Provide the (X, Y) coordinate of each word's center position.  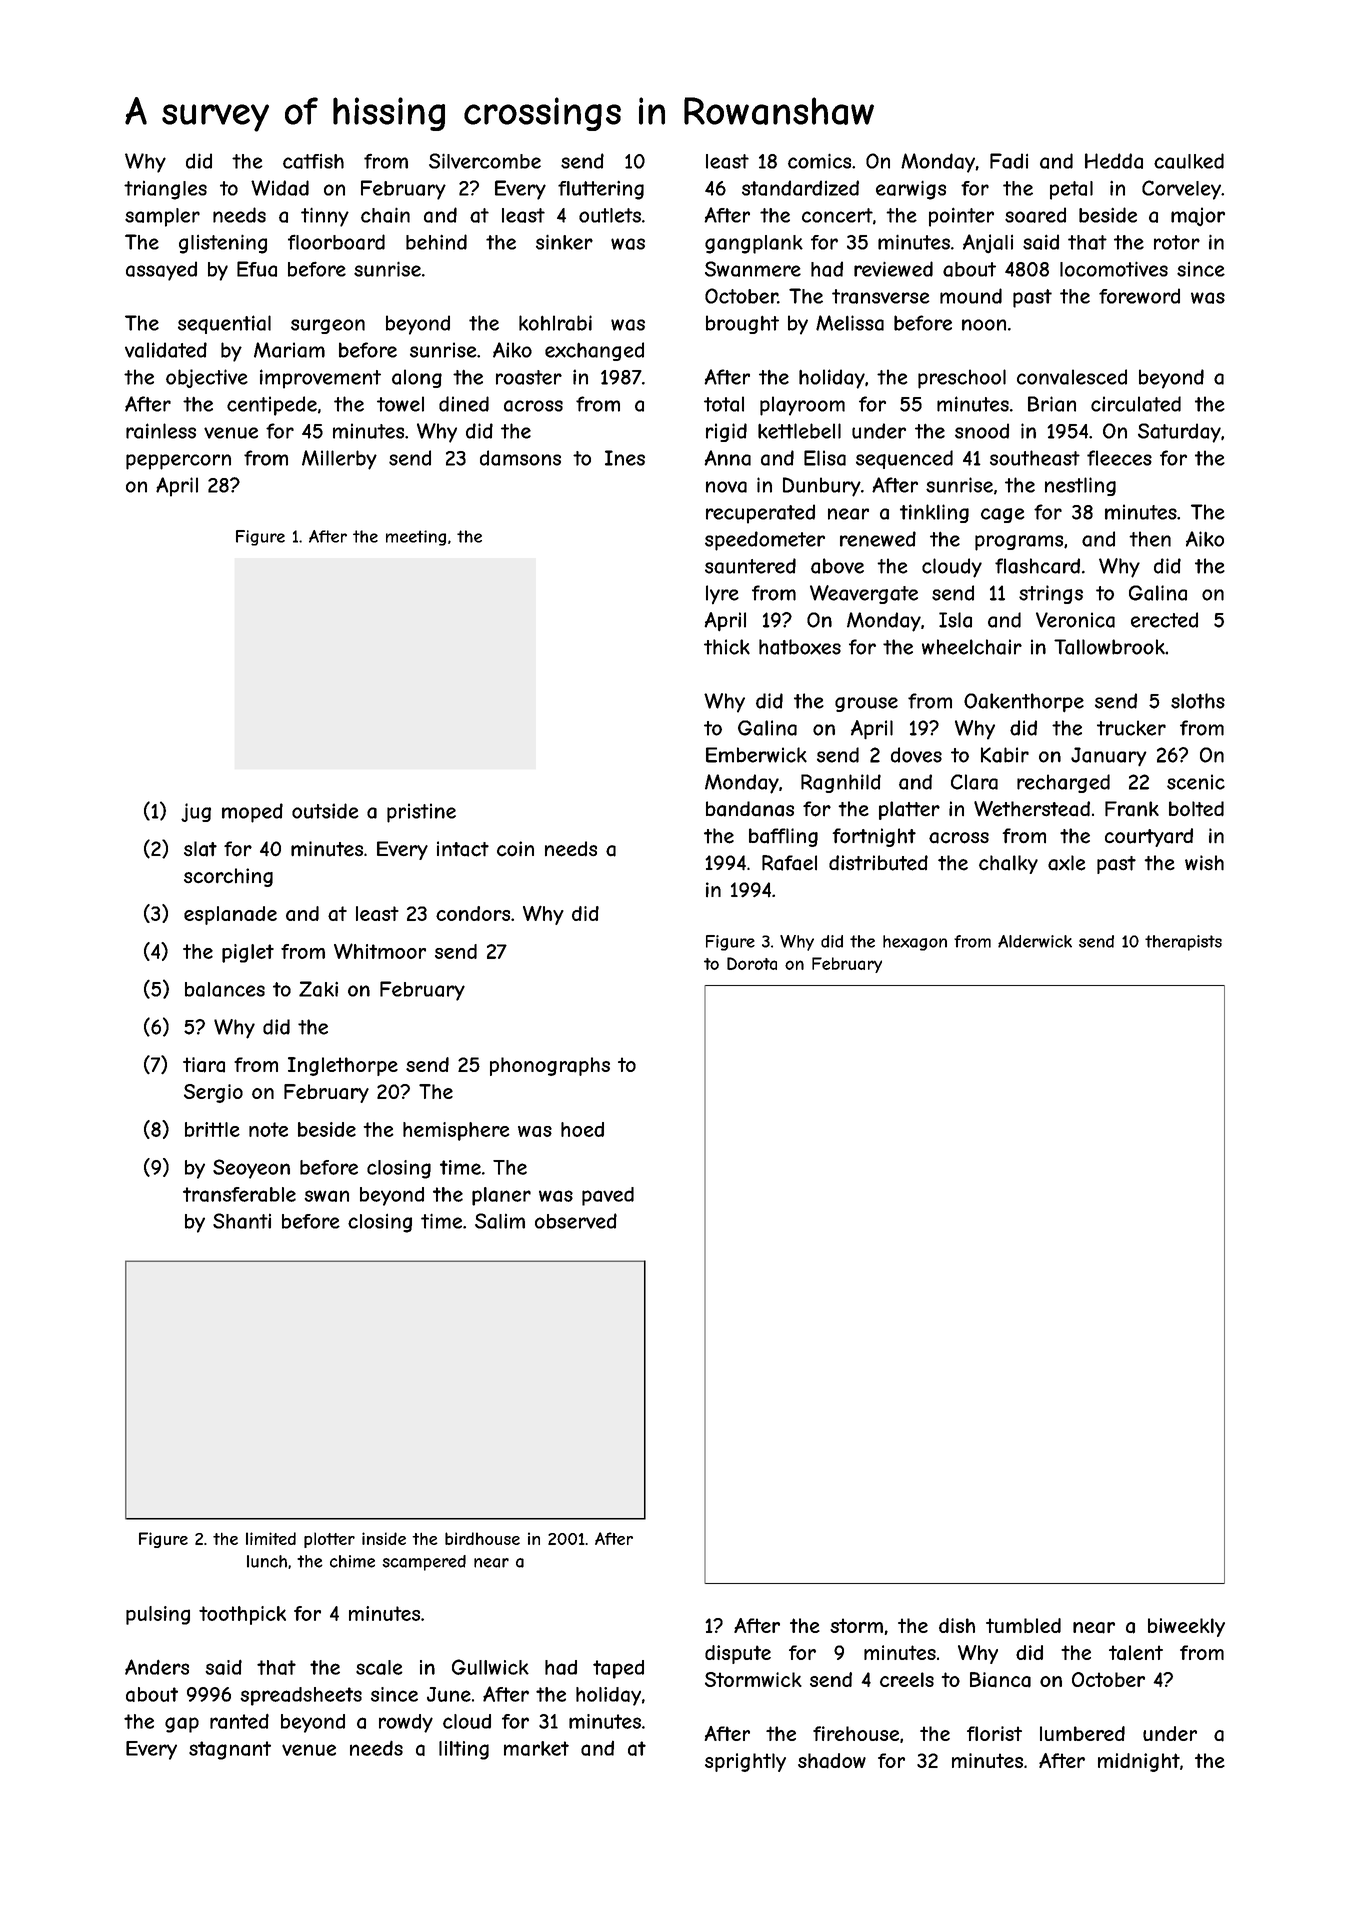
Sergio (213, 1093)
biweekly (1186, 1627)
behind (436, 242)
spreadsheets (301, 1696)
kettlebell (799, 431)
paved (608, 1196)
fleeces (1119, 458)
